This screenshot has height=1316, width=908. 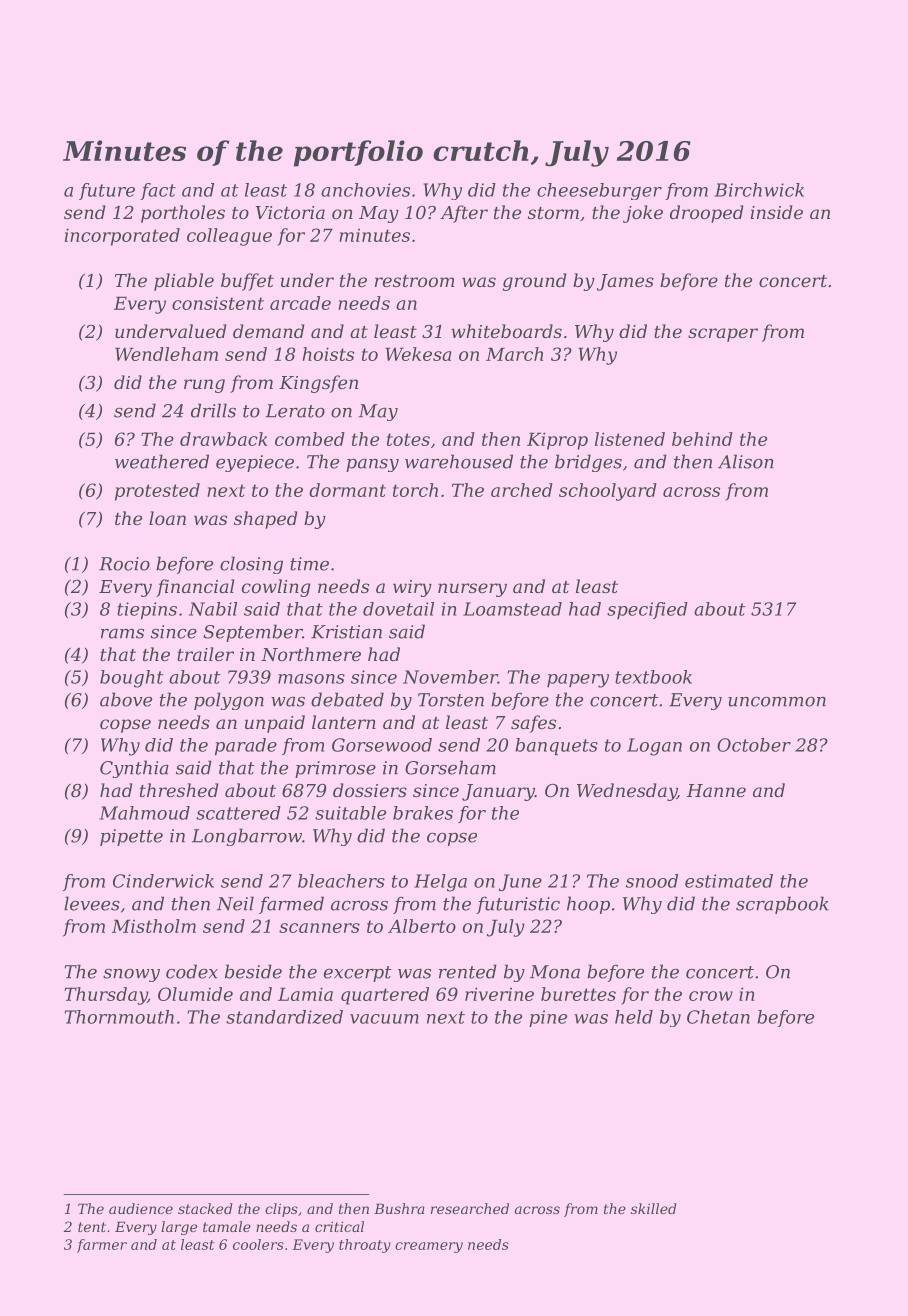 What do you see at coordinates (365, 190) in the screenshot?
I see `anchovies` at bounding box center [365, 190].
